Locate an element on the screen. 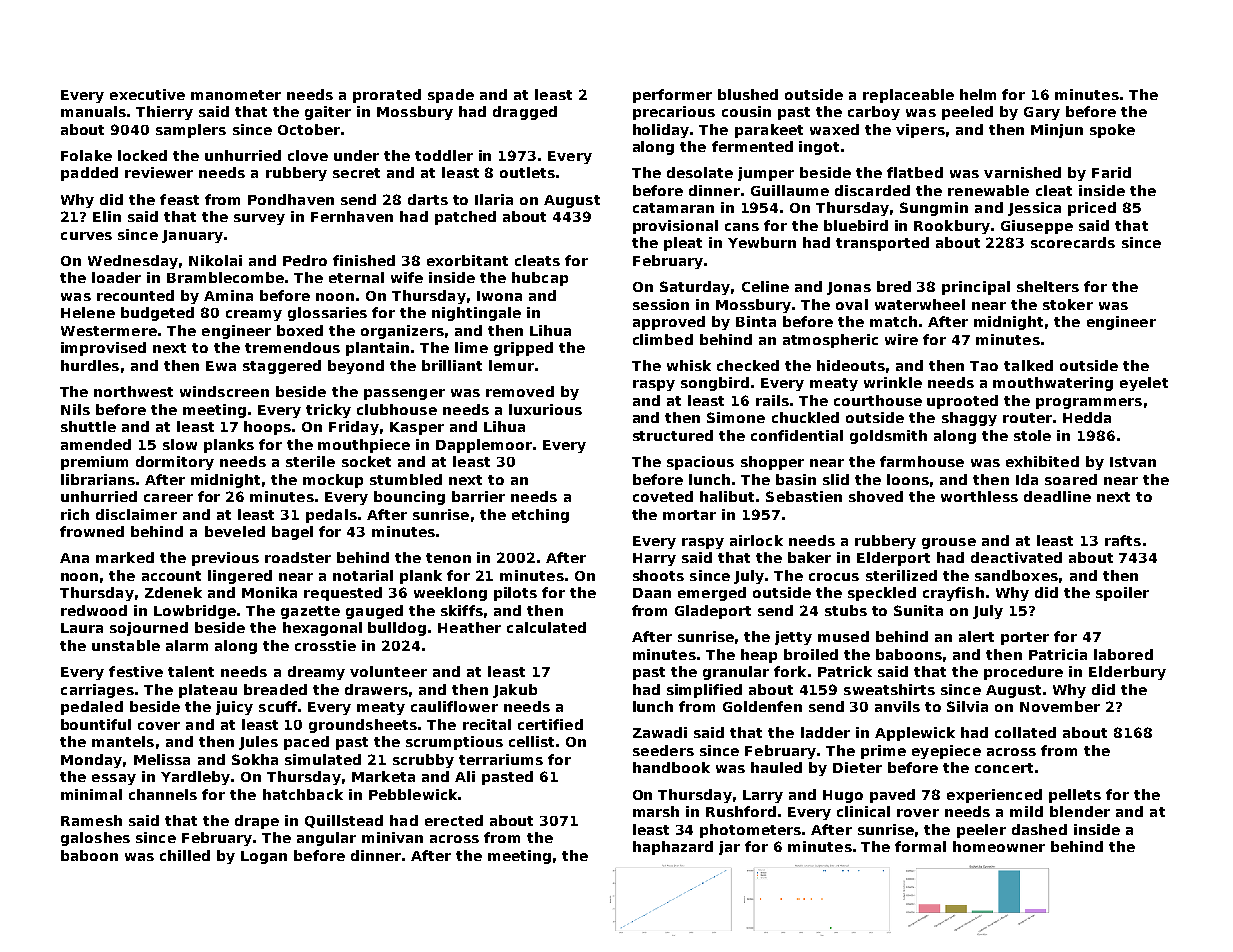  terrariums is located at coordinates (501, 759).
